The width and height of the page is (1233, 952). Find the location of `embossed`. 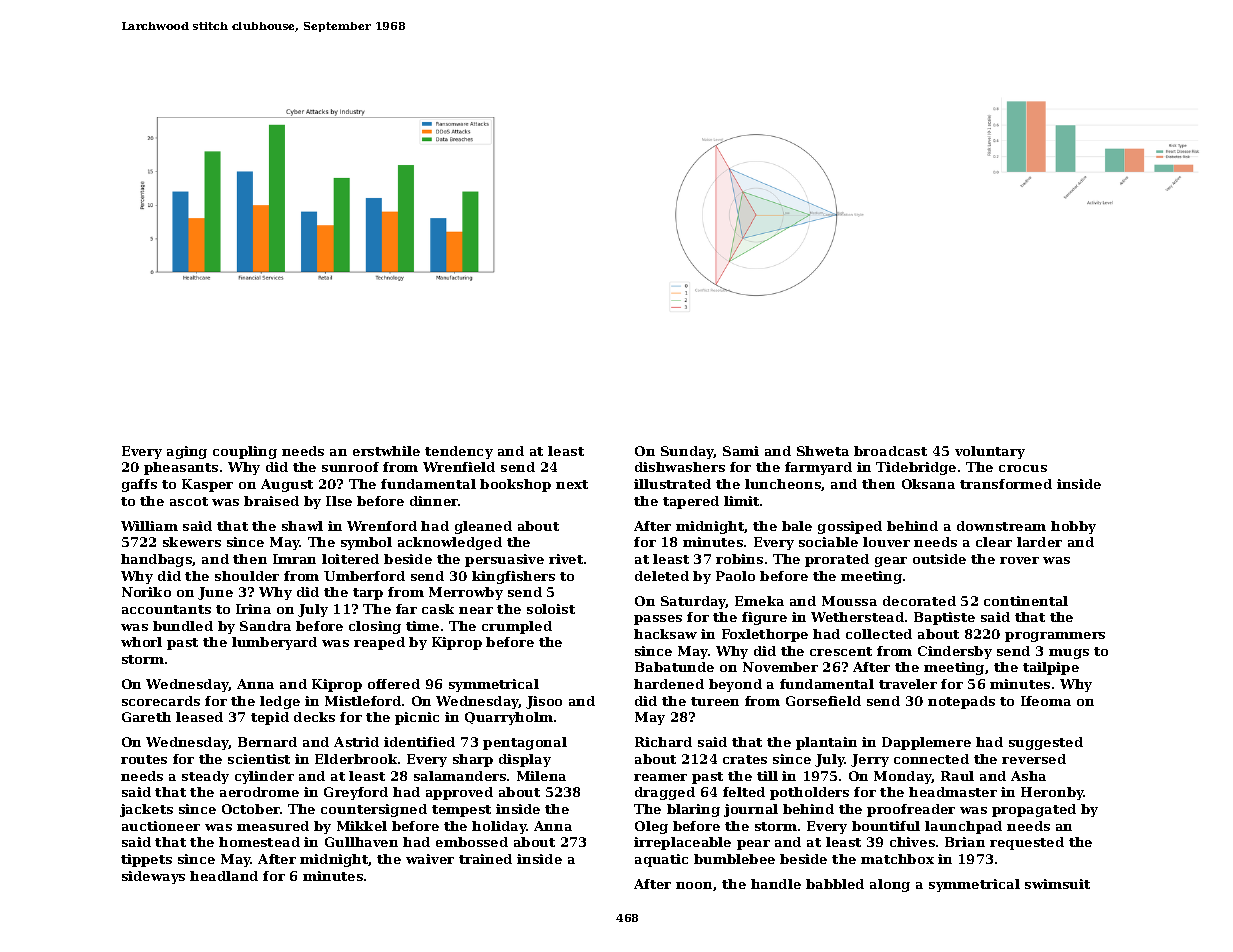

embossed is located at coordinates (472, 842).
